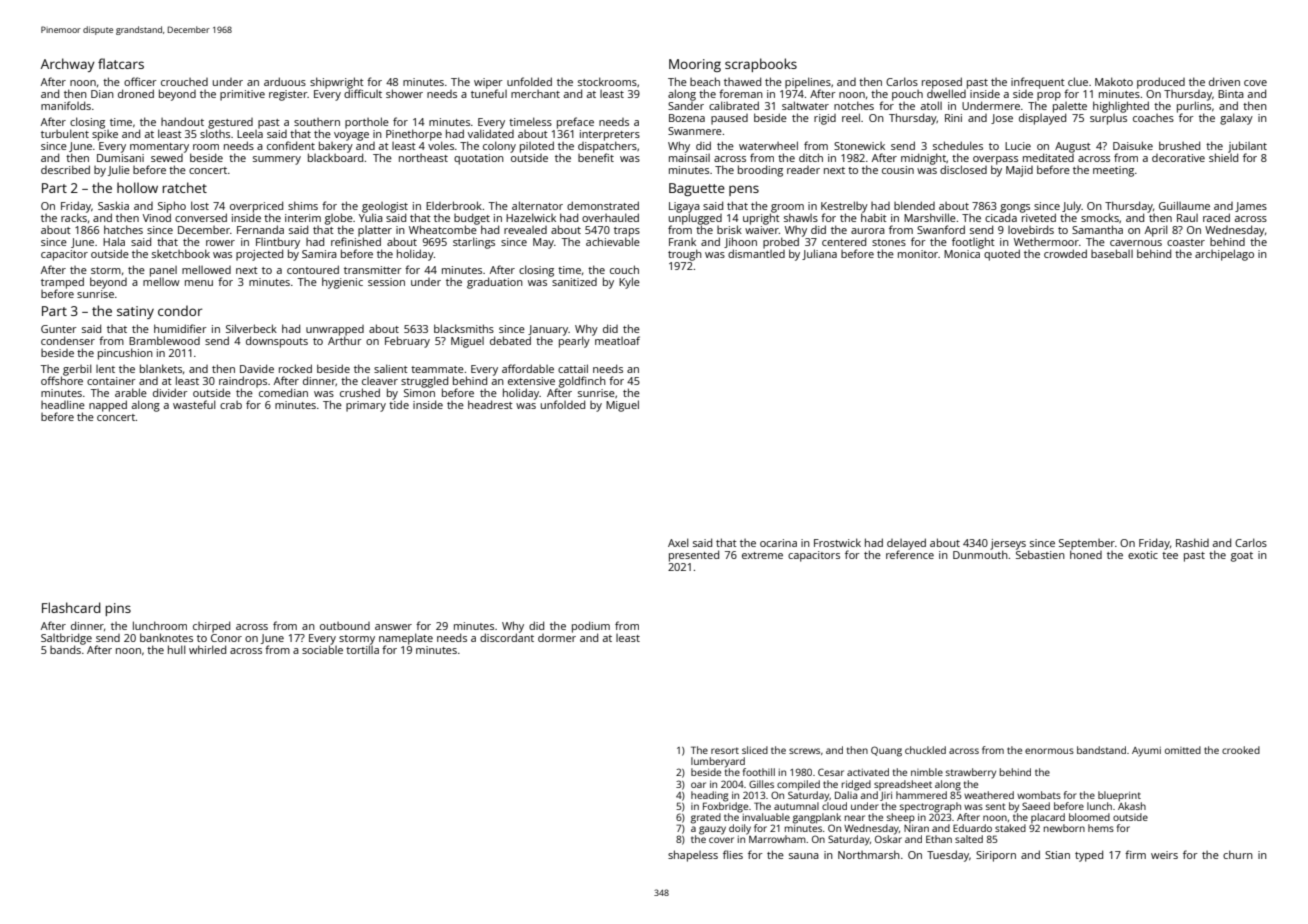 The height and width of the screenshot is (924, 1308). What do you see at coordinates (582, 382) in the screenshot?
I see `goldfinch` at bounding box center [582, 382].
